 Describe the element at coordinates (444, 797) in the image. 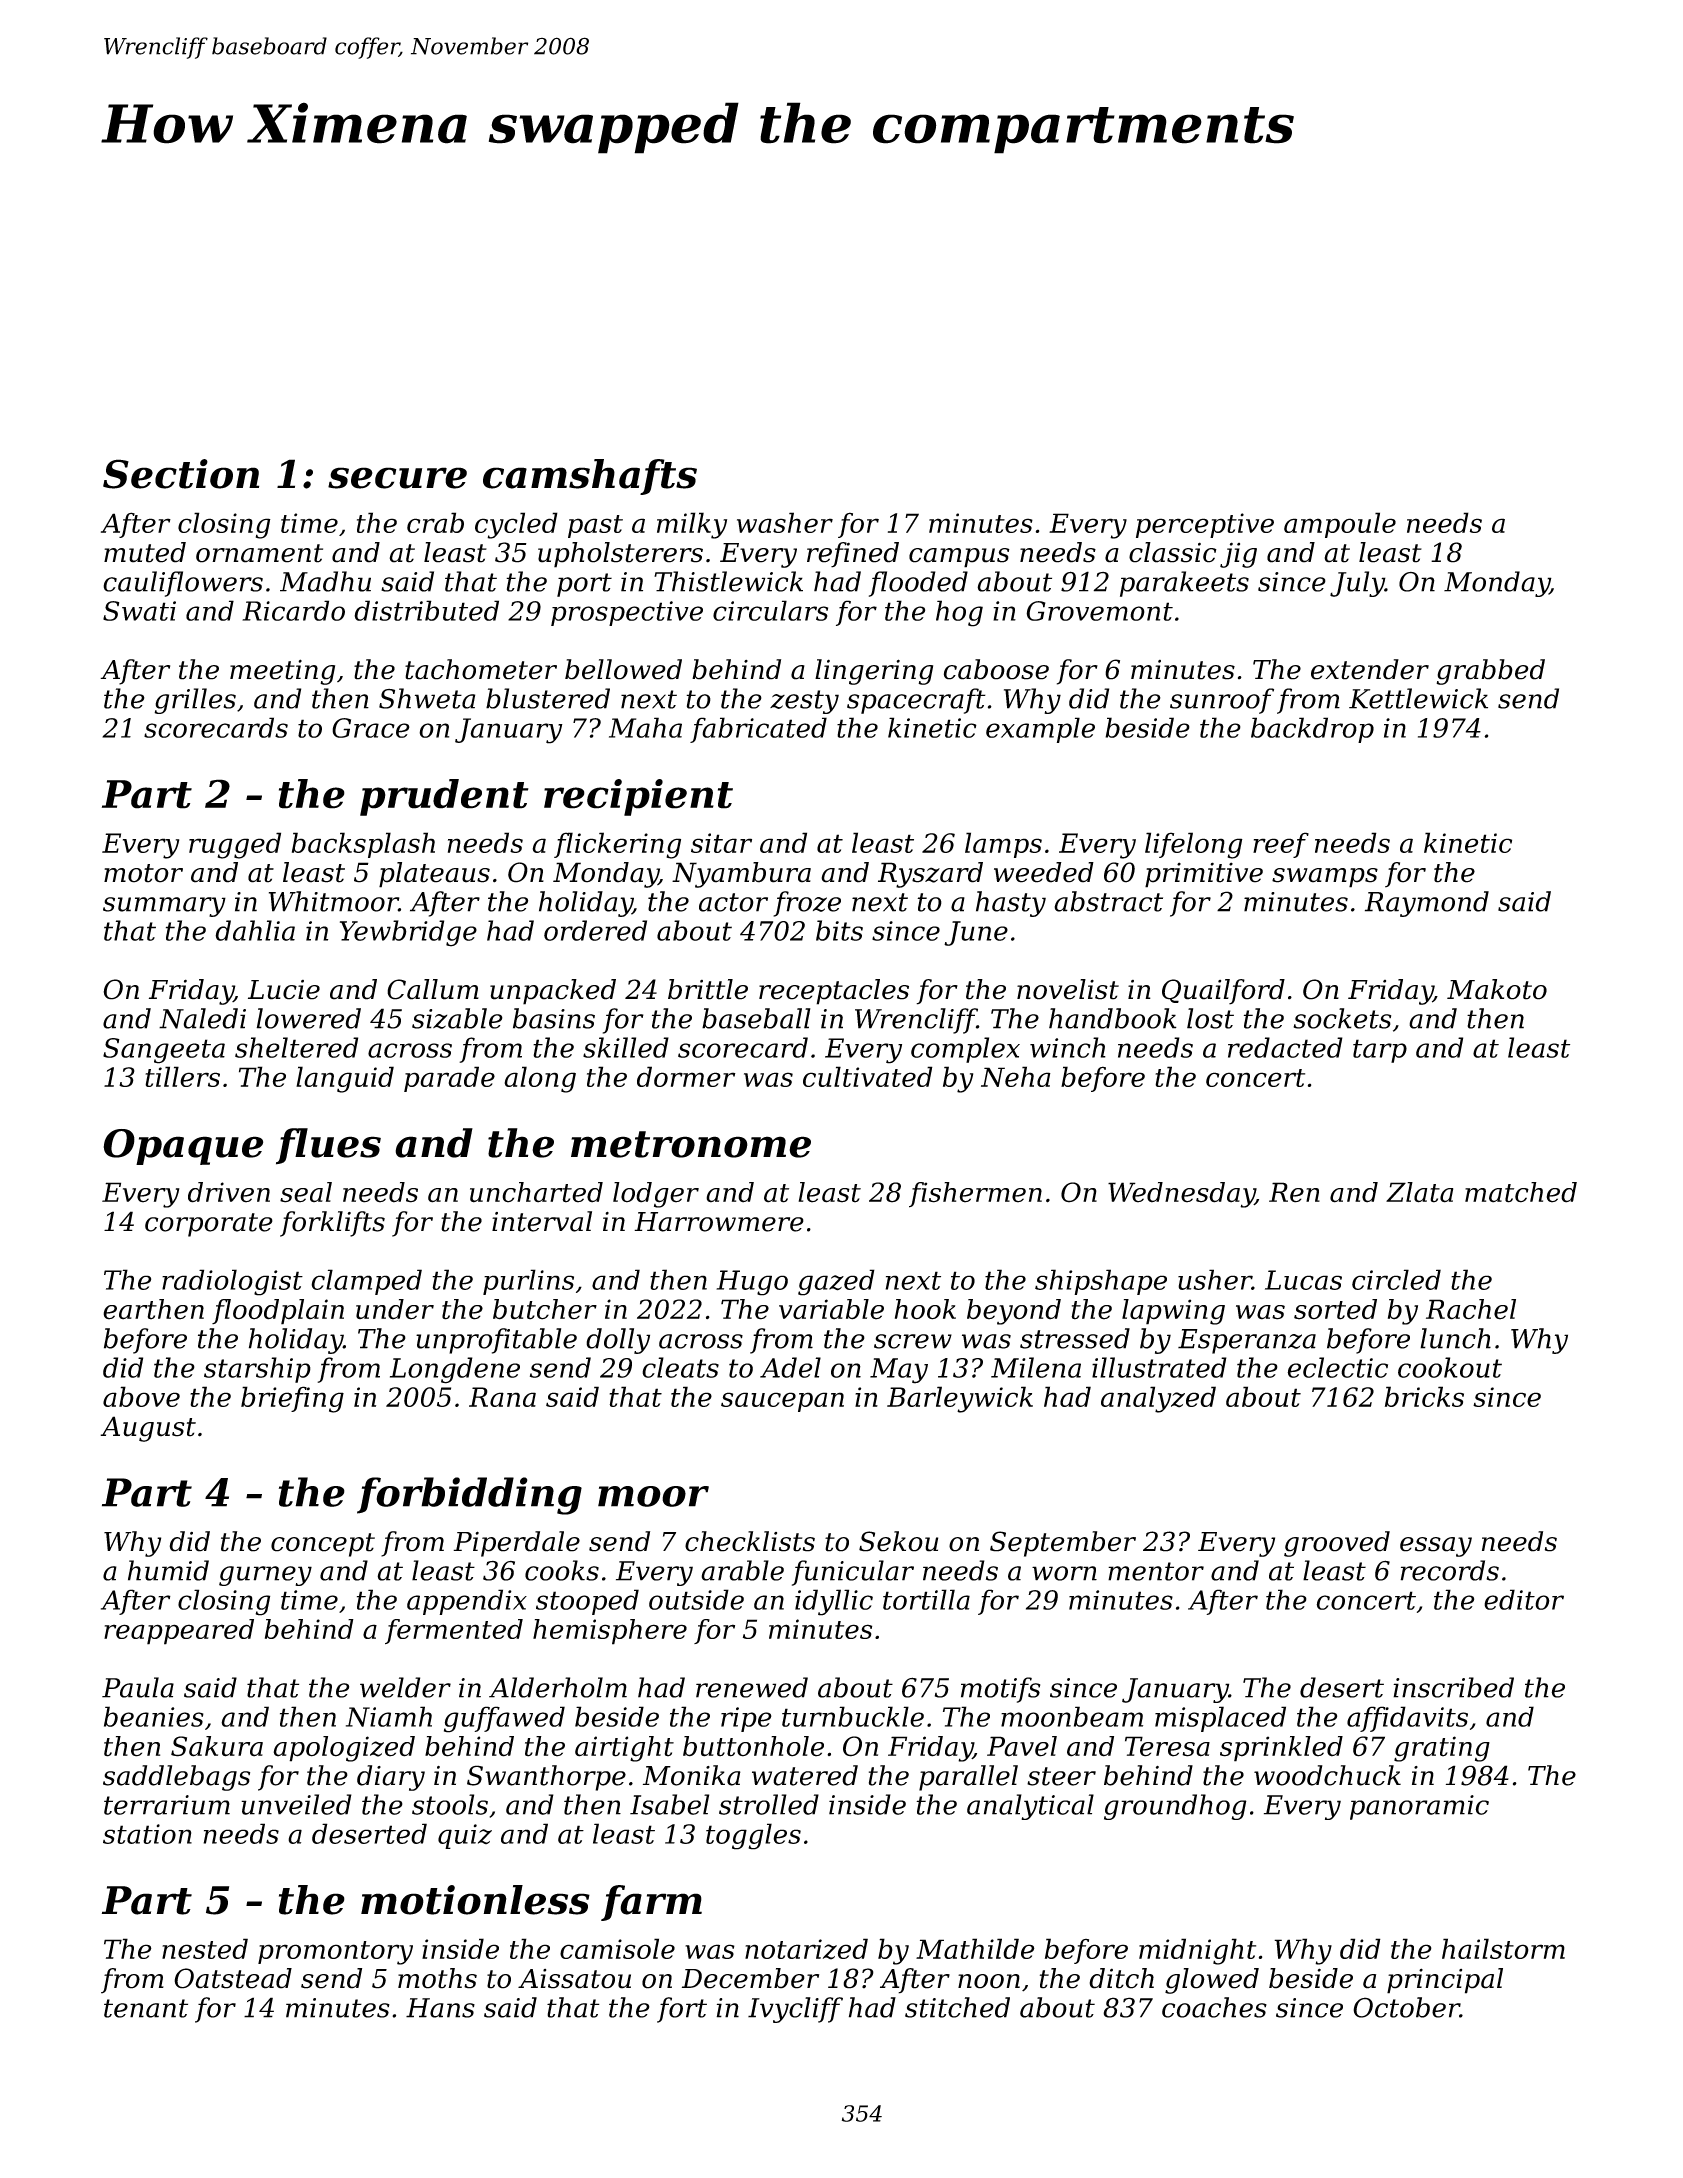

I see `prudent` at that location.
